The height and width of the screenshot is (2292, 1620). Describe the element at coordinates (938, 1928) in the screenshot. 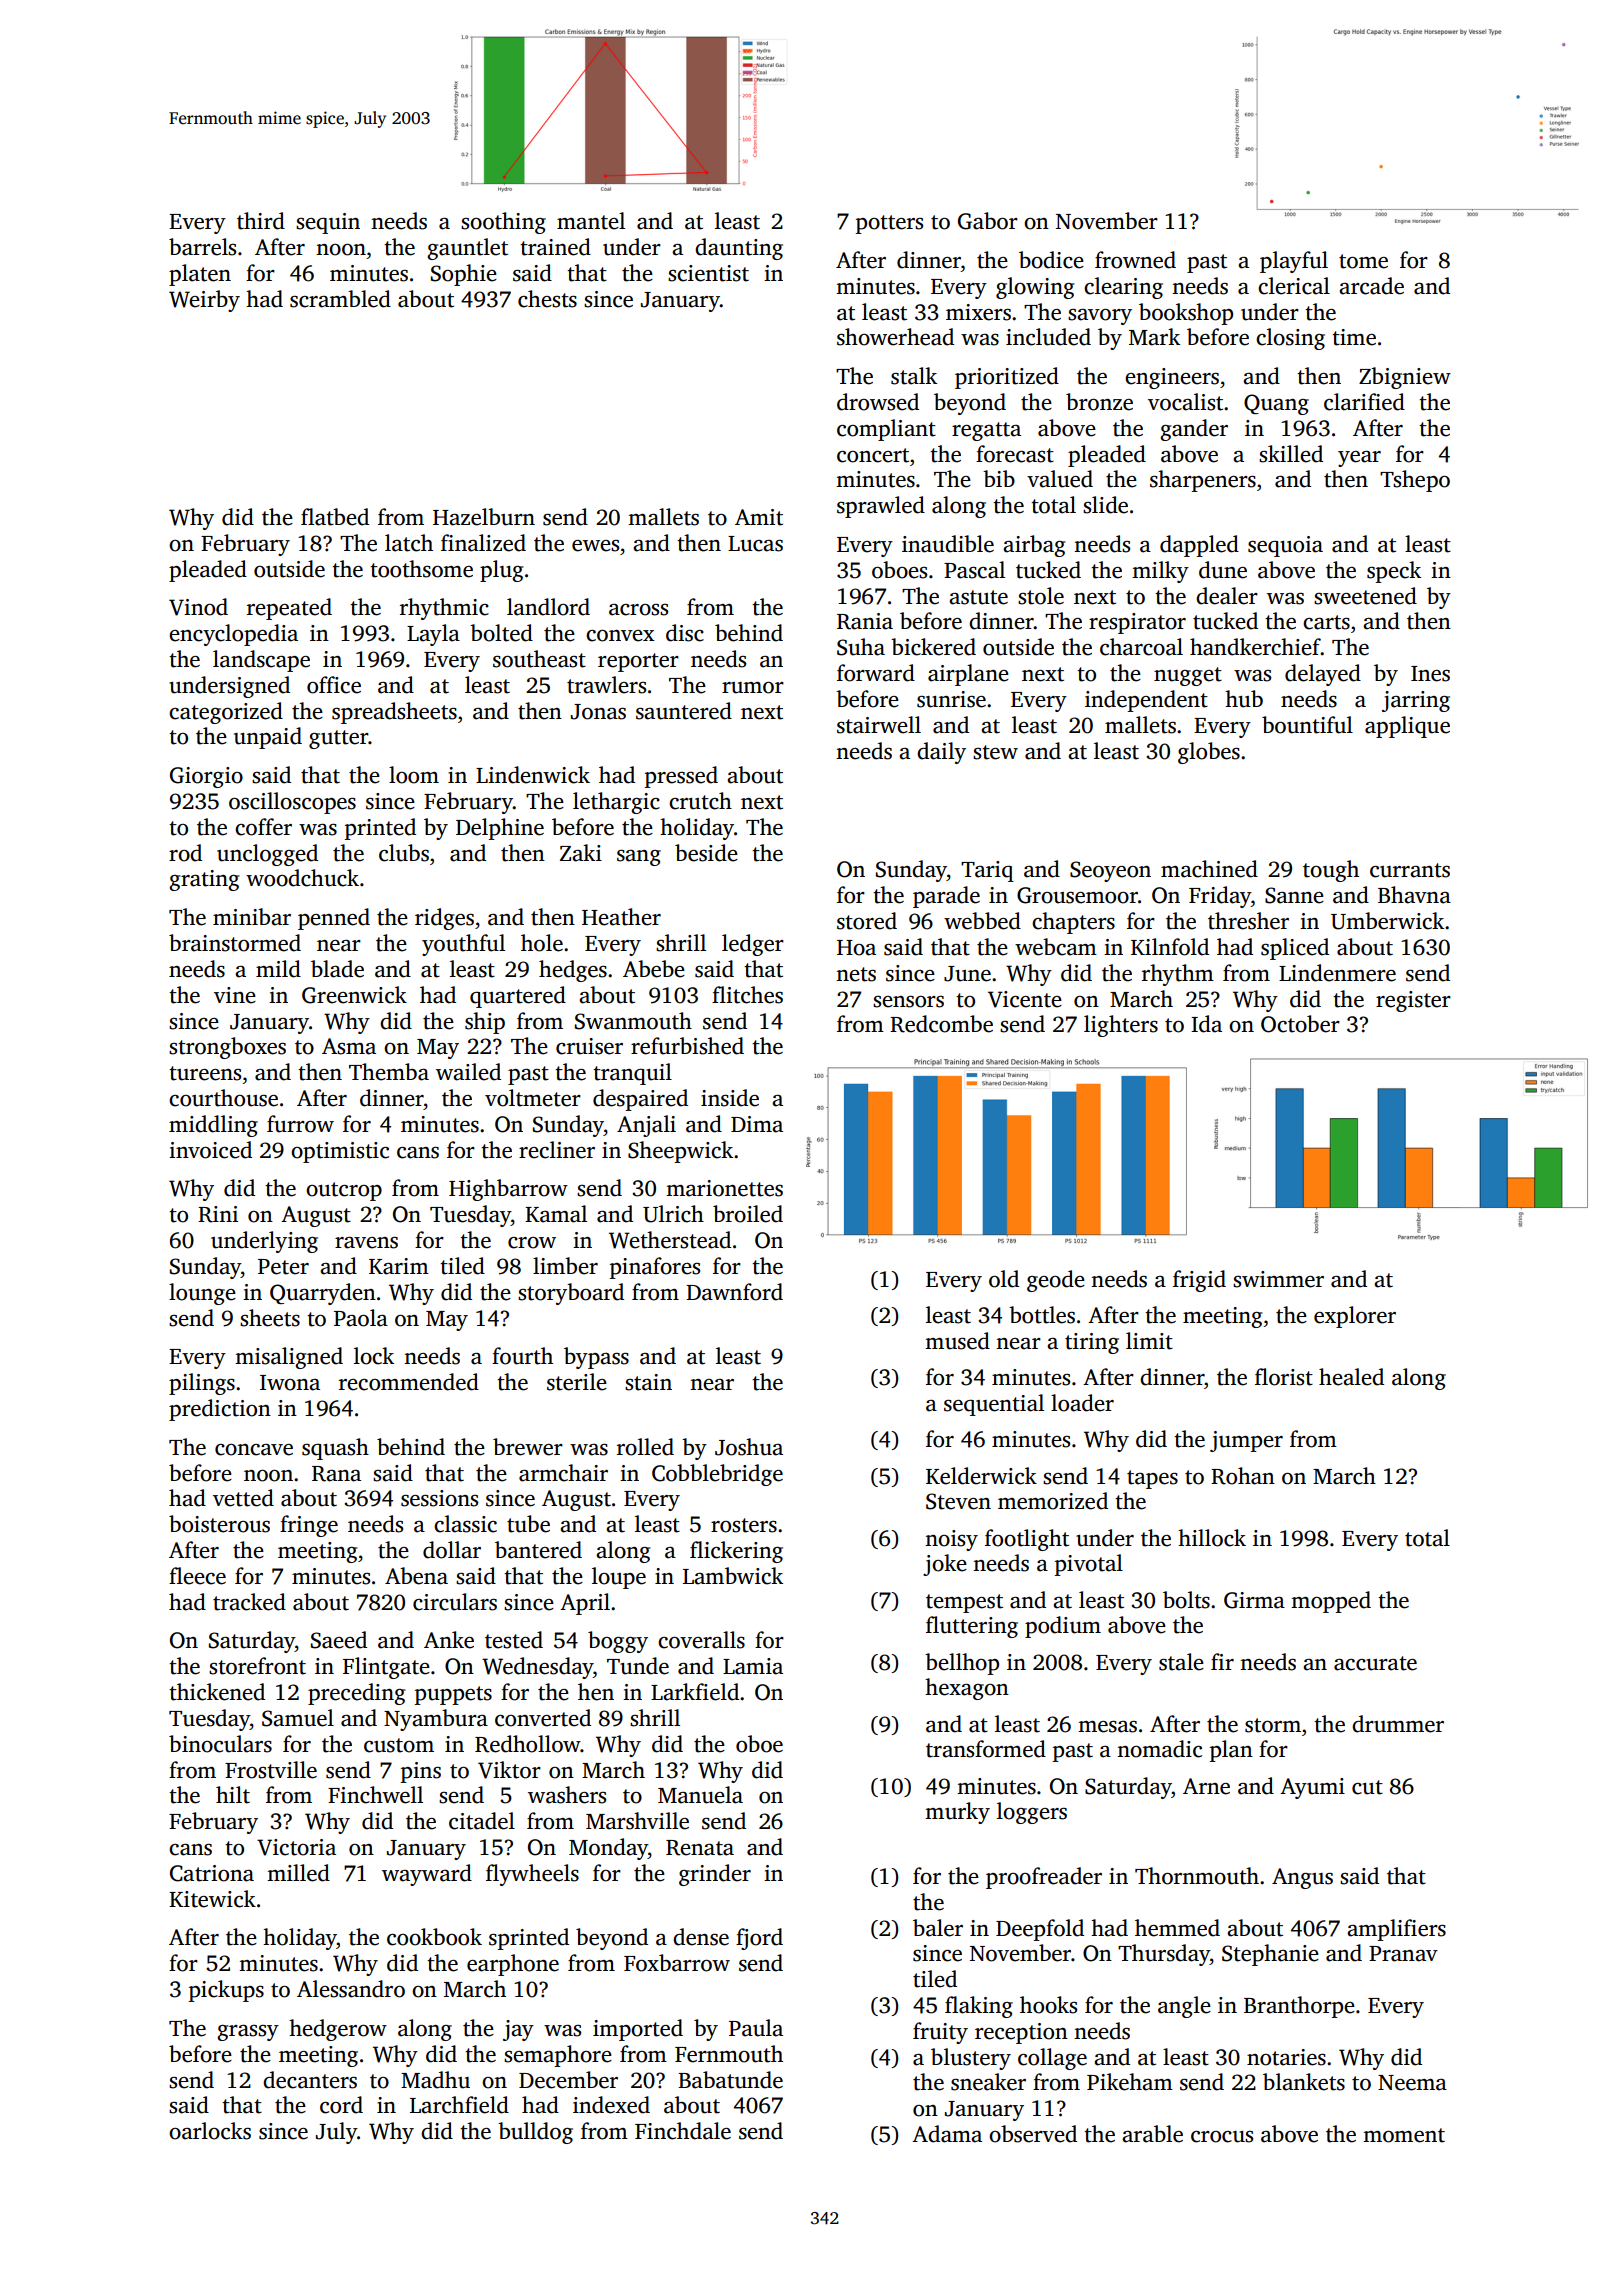

I see `baler` at that location.
